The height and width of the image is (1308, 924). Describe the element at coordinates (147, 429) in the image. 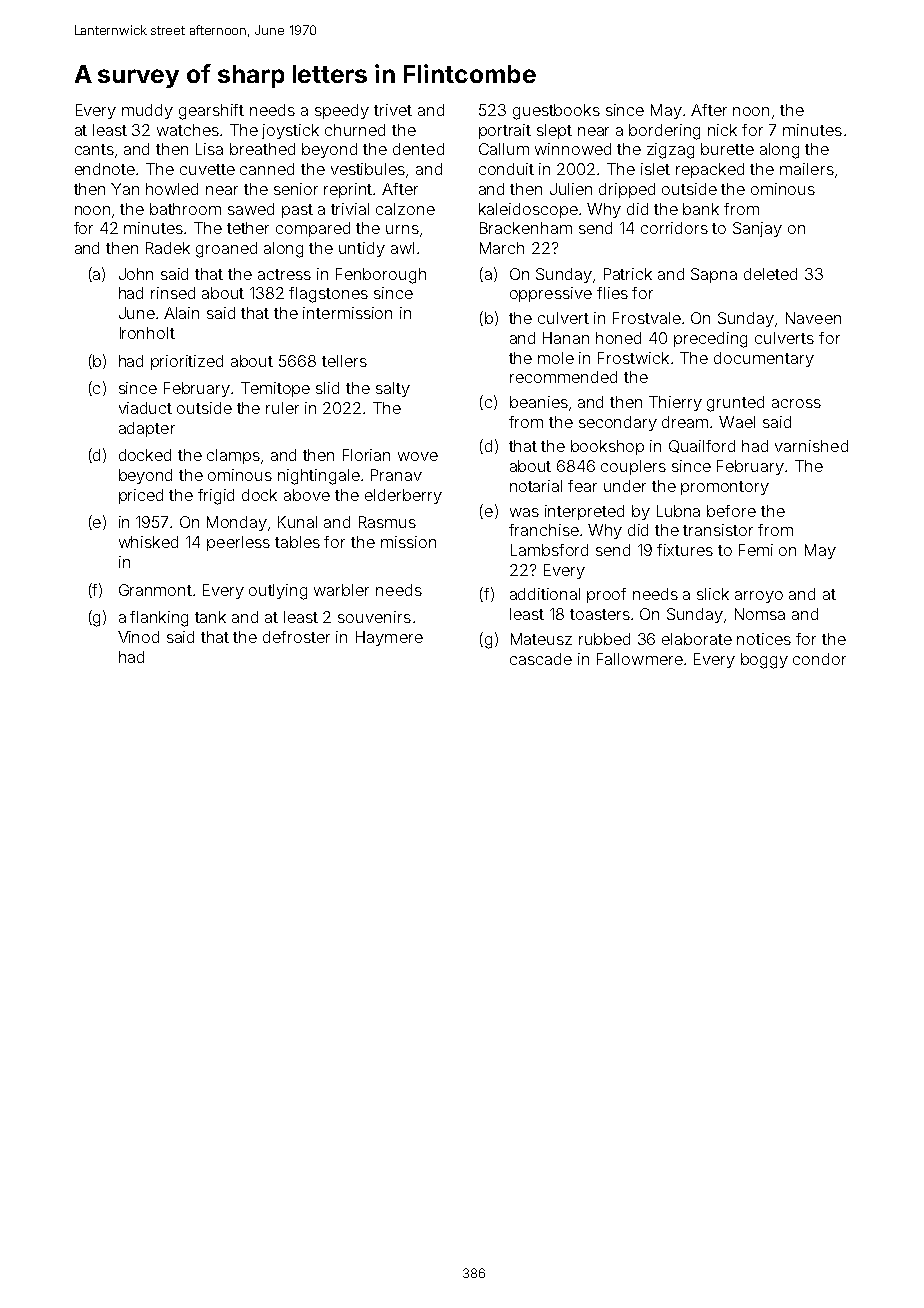

I see `adapter` at that location.
